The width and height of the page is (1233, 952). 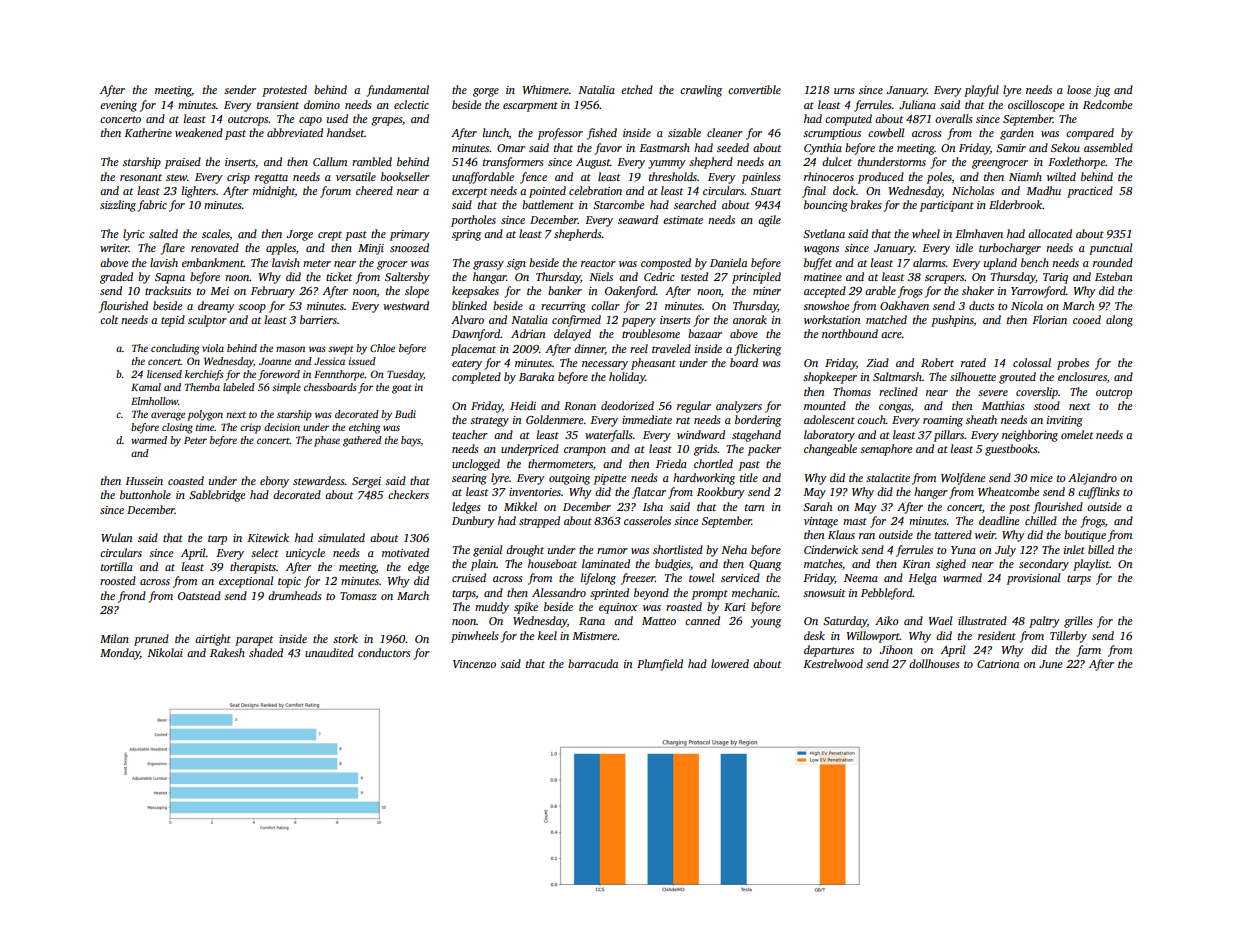 What do you see at coordinates (546, 89) in the page?
I see `Whitmere` at bounding box center [546, 89].
